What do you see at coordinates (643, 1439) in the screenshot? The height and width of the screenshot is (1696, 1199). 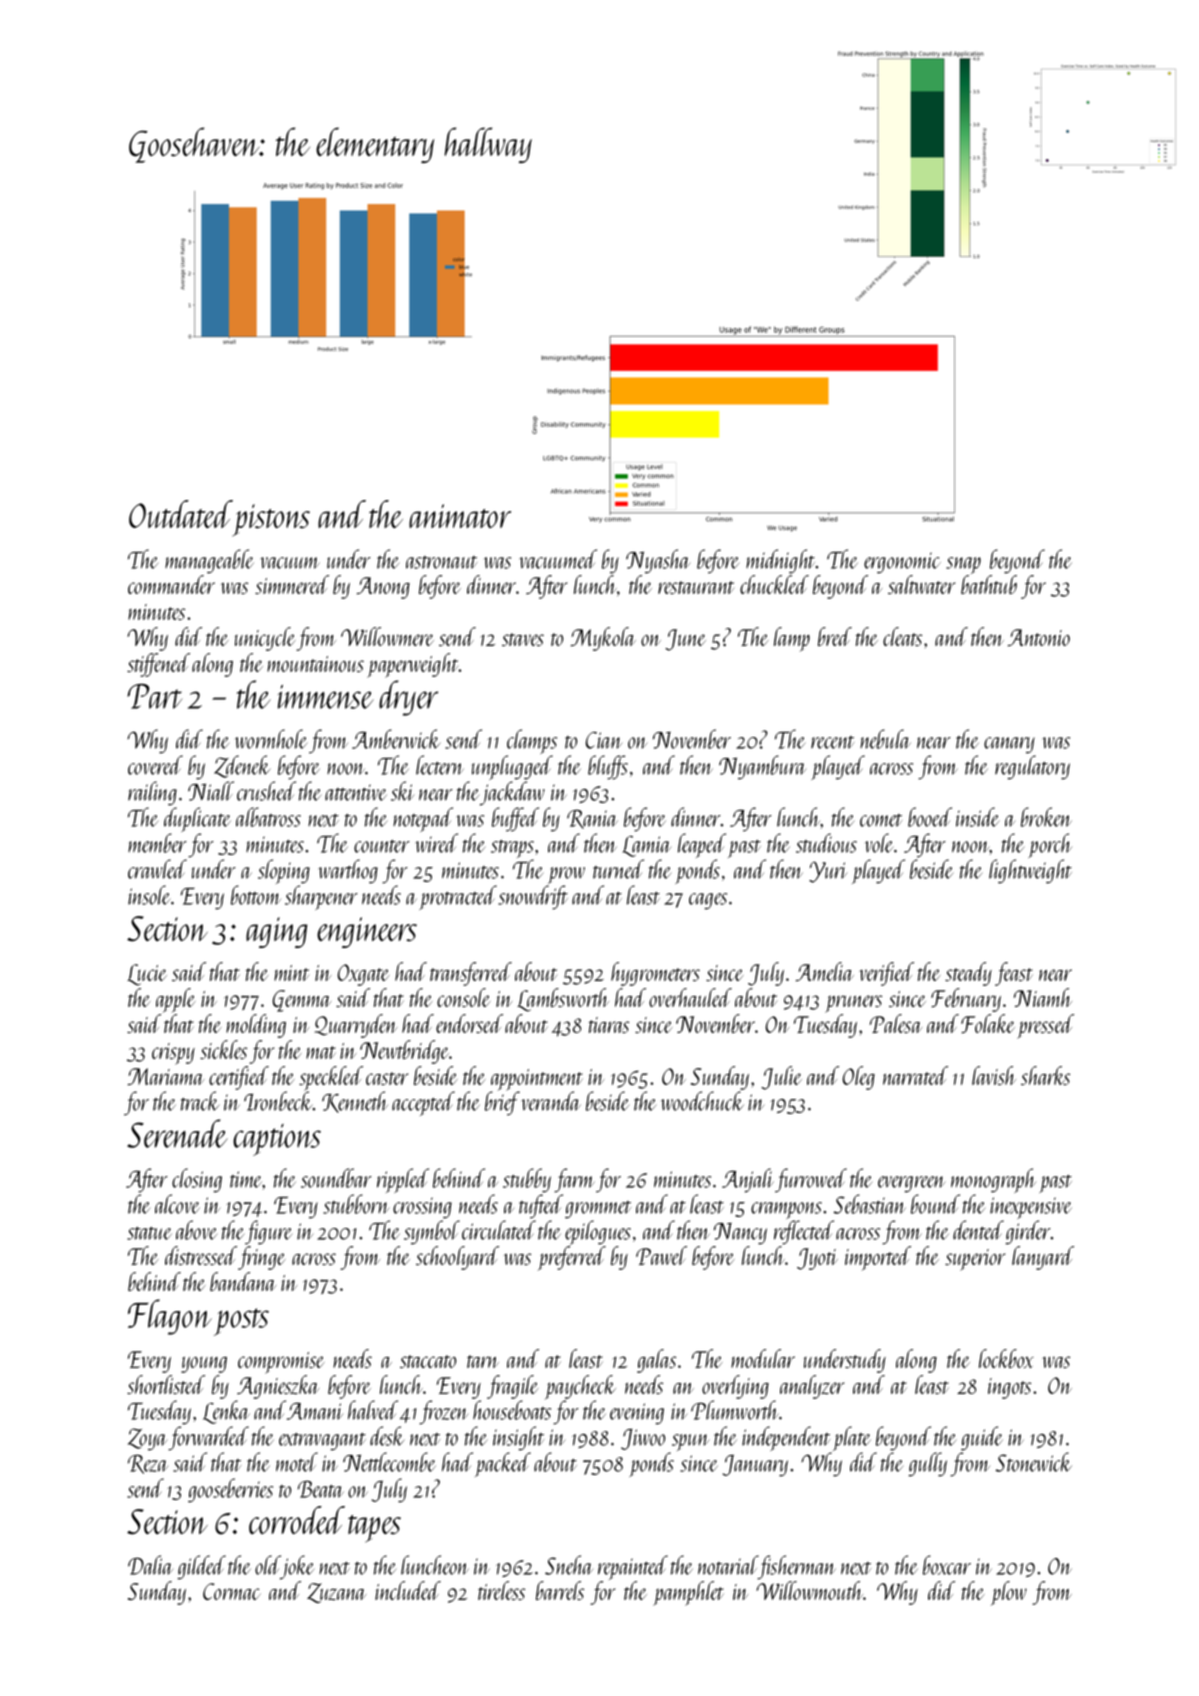 I see `Jiwoo` at bounding box center [643, 1439].
